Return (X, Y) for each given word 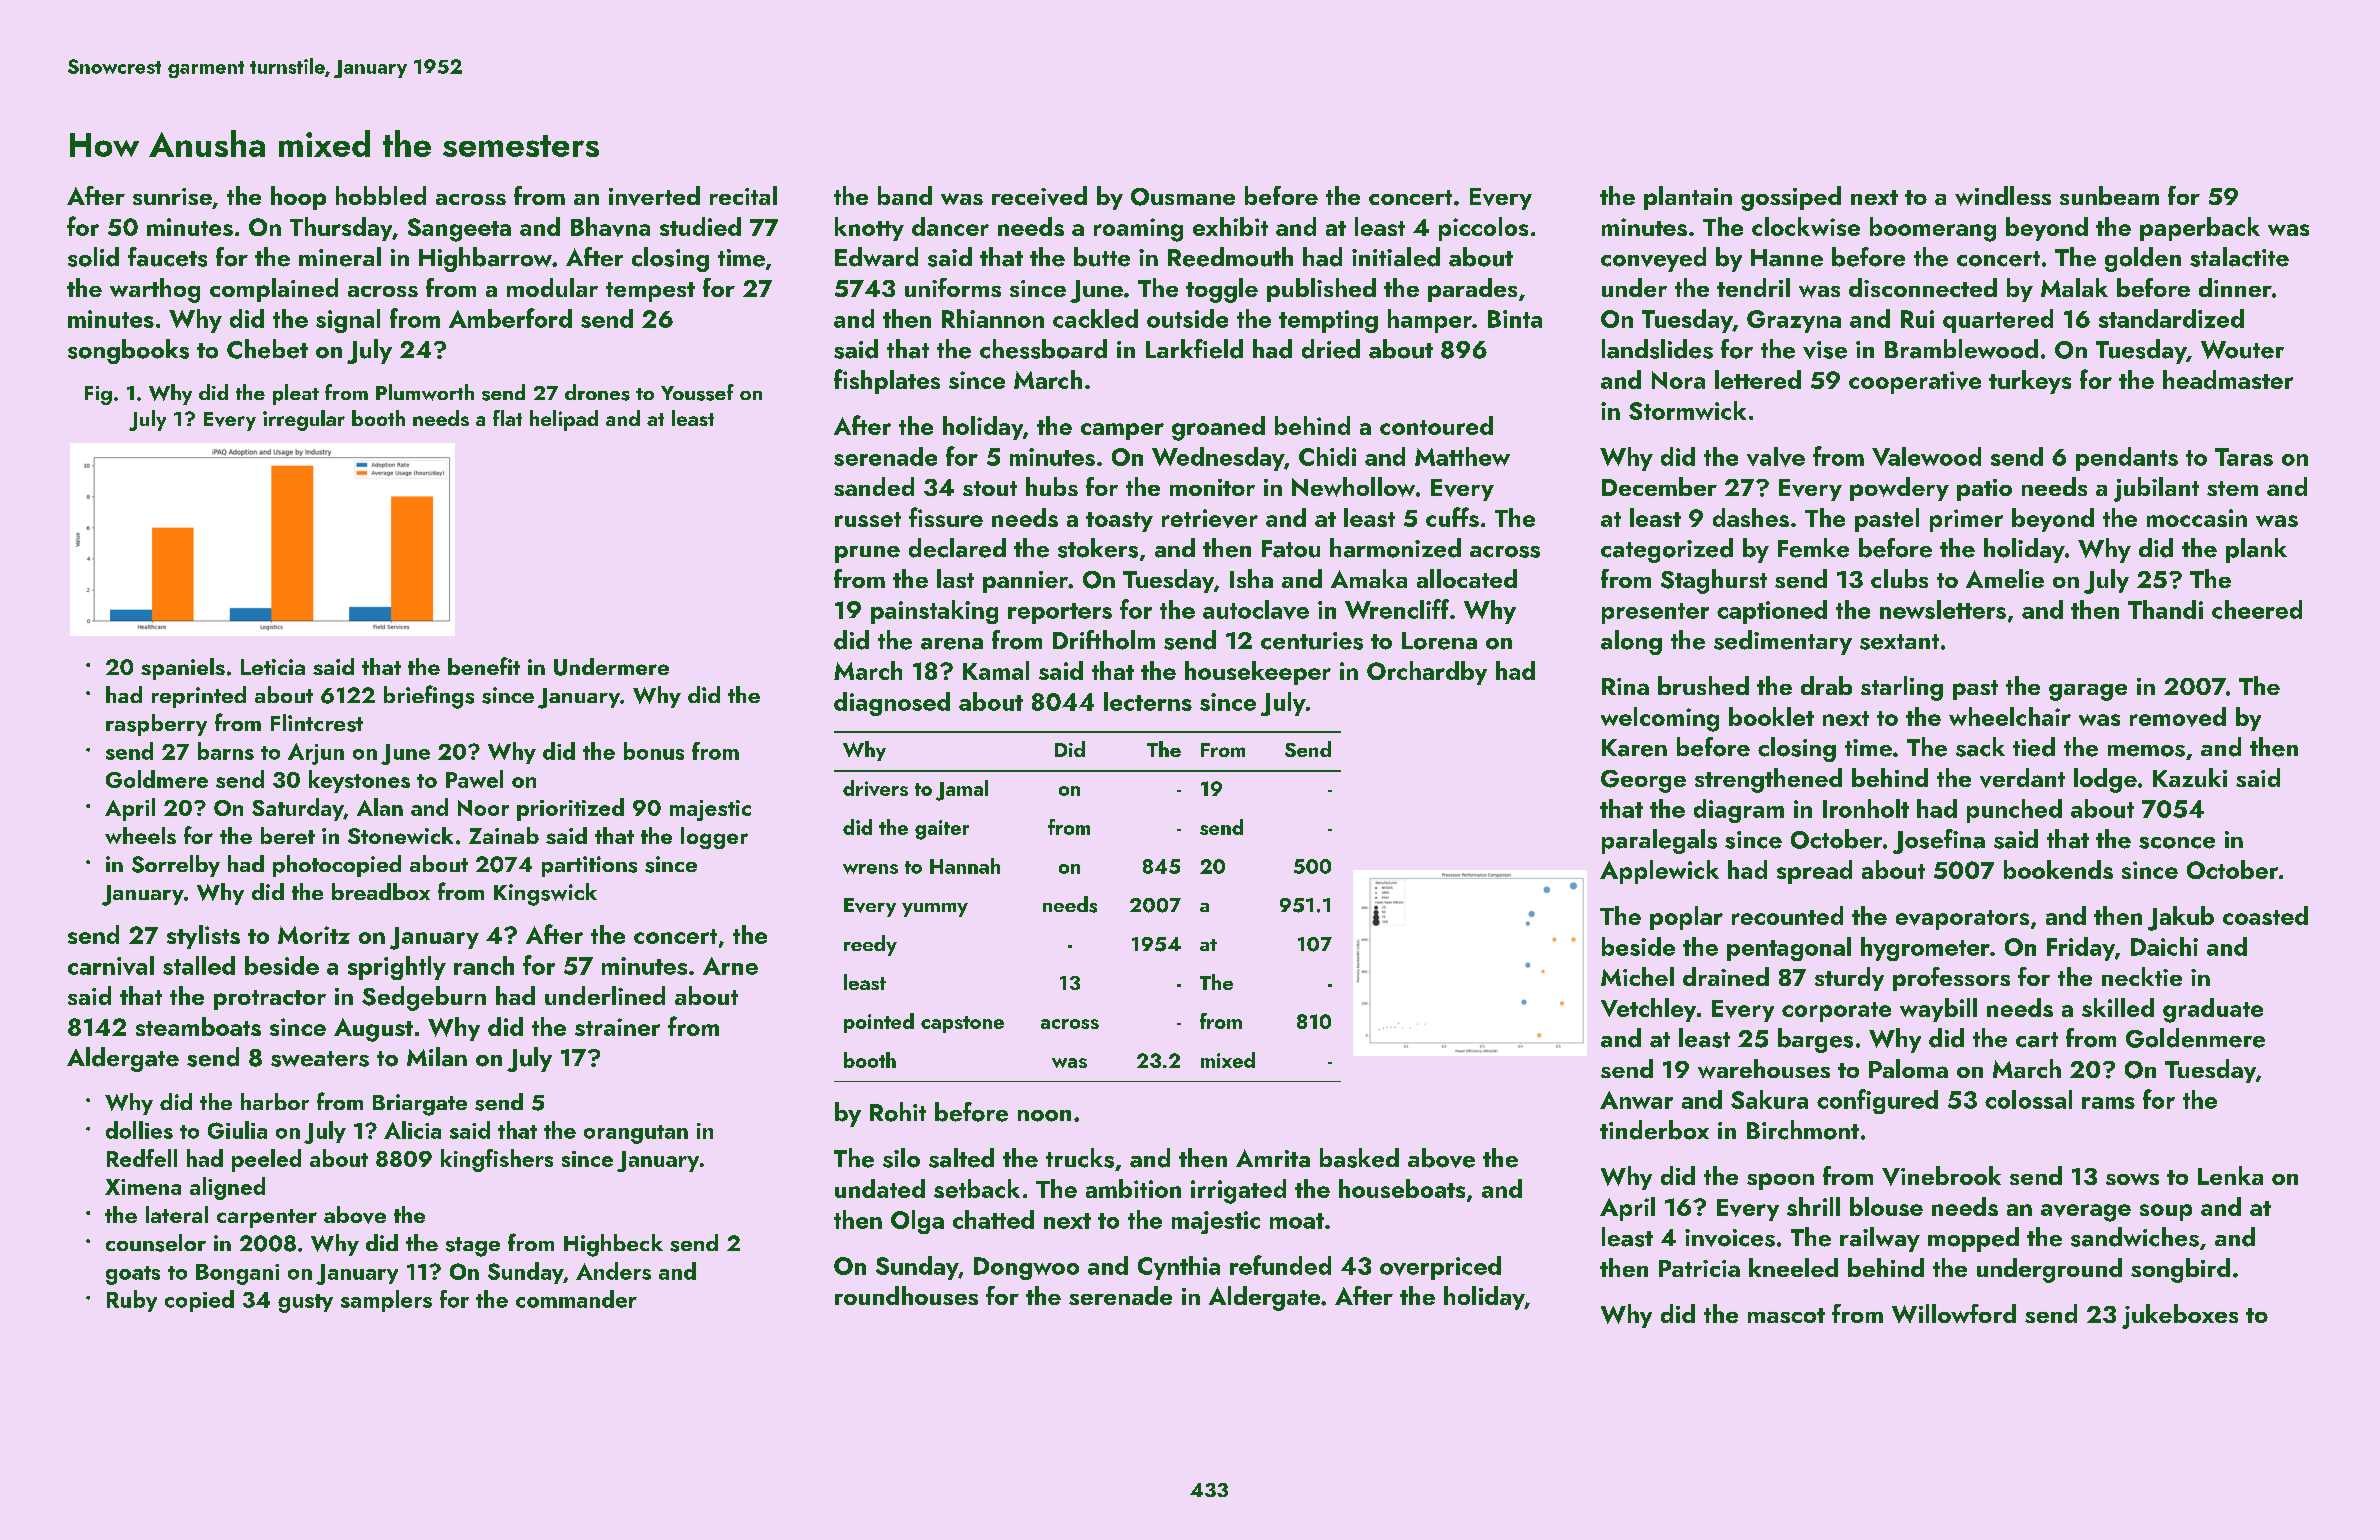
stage (473, 1247)
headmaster (2228, 379)
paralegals (1659, 841)
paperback (2200, 229)
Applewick (1659, 872)
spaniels (183, 669)
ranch (484, 965)
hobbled (381, 195)
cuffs (1452, 517)
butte (1102, 257)
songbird (2180, 1270)
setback (977, 1188)
